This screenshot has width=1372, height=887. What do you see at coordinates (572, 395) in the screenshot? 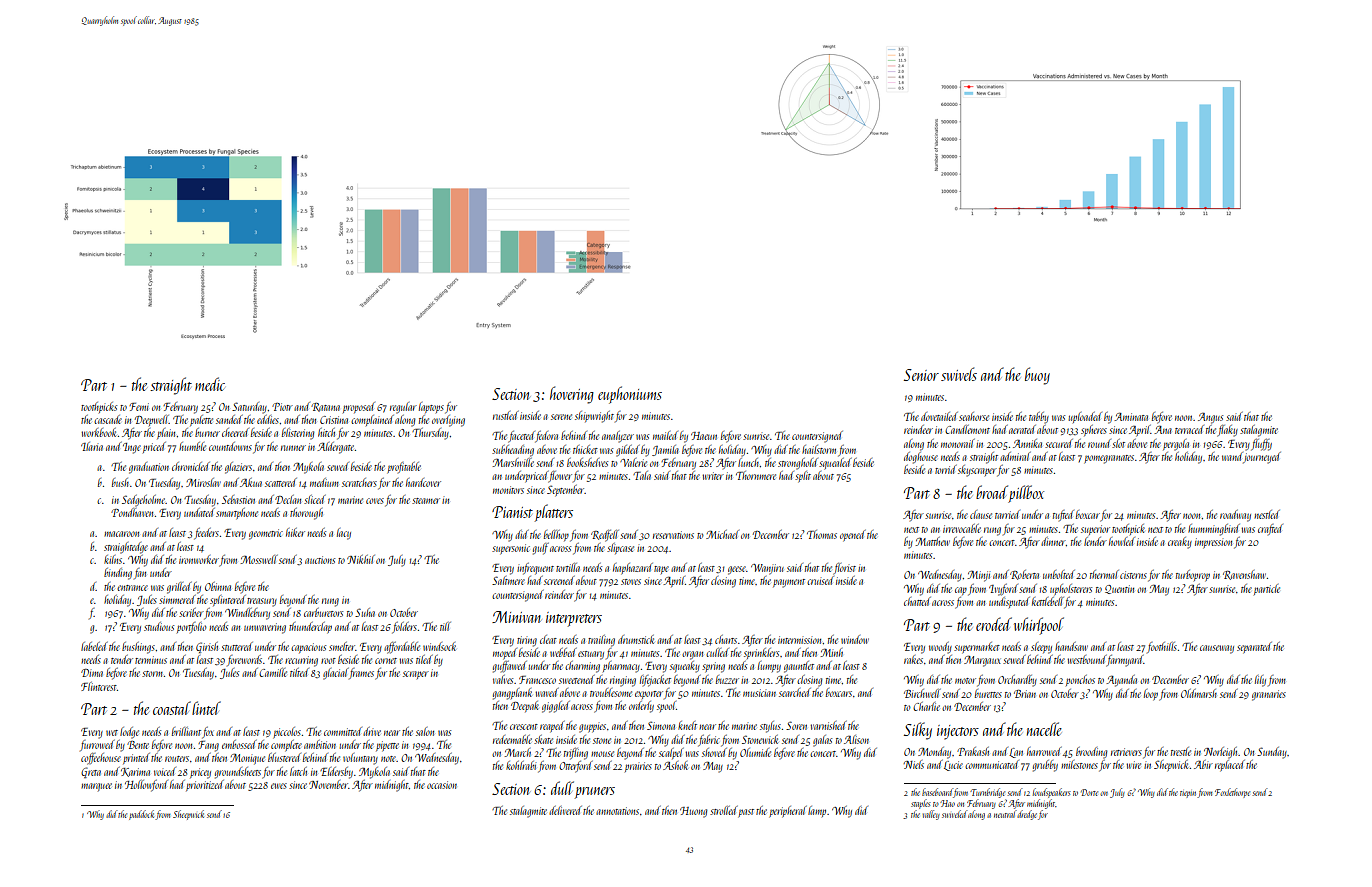
I see `hovering` at bounding box center [572, 395].
